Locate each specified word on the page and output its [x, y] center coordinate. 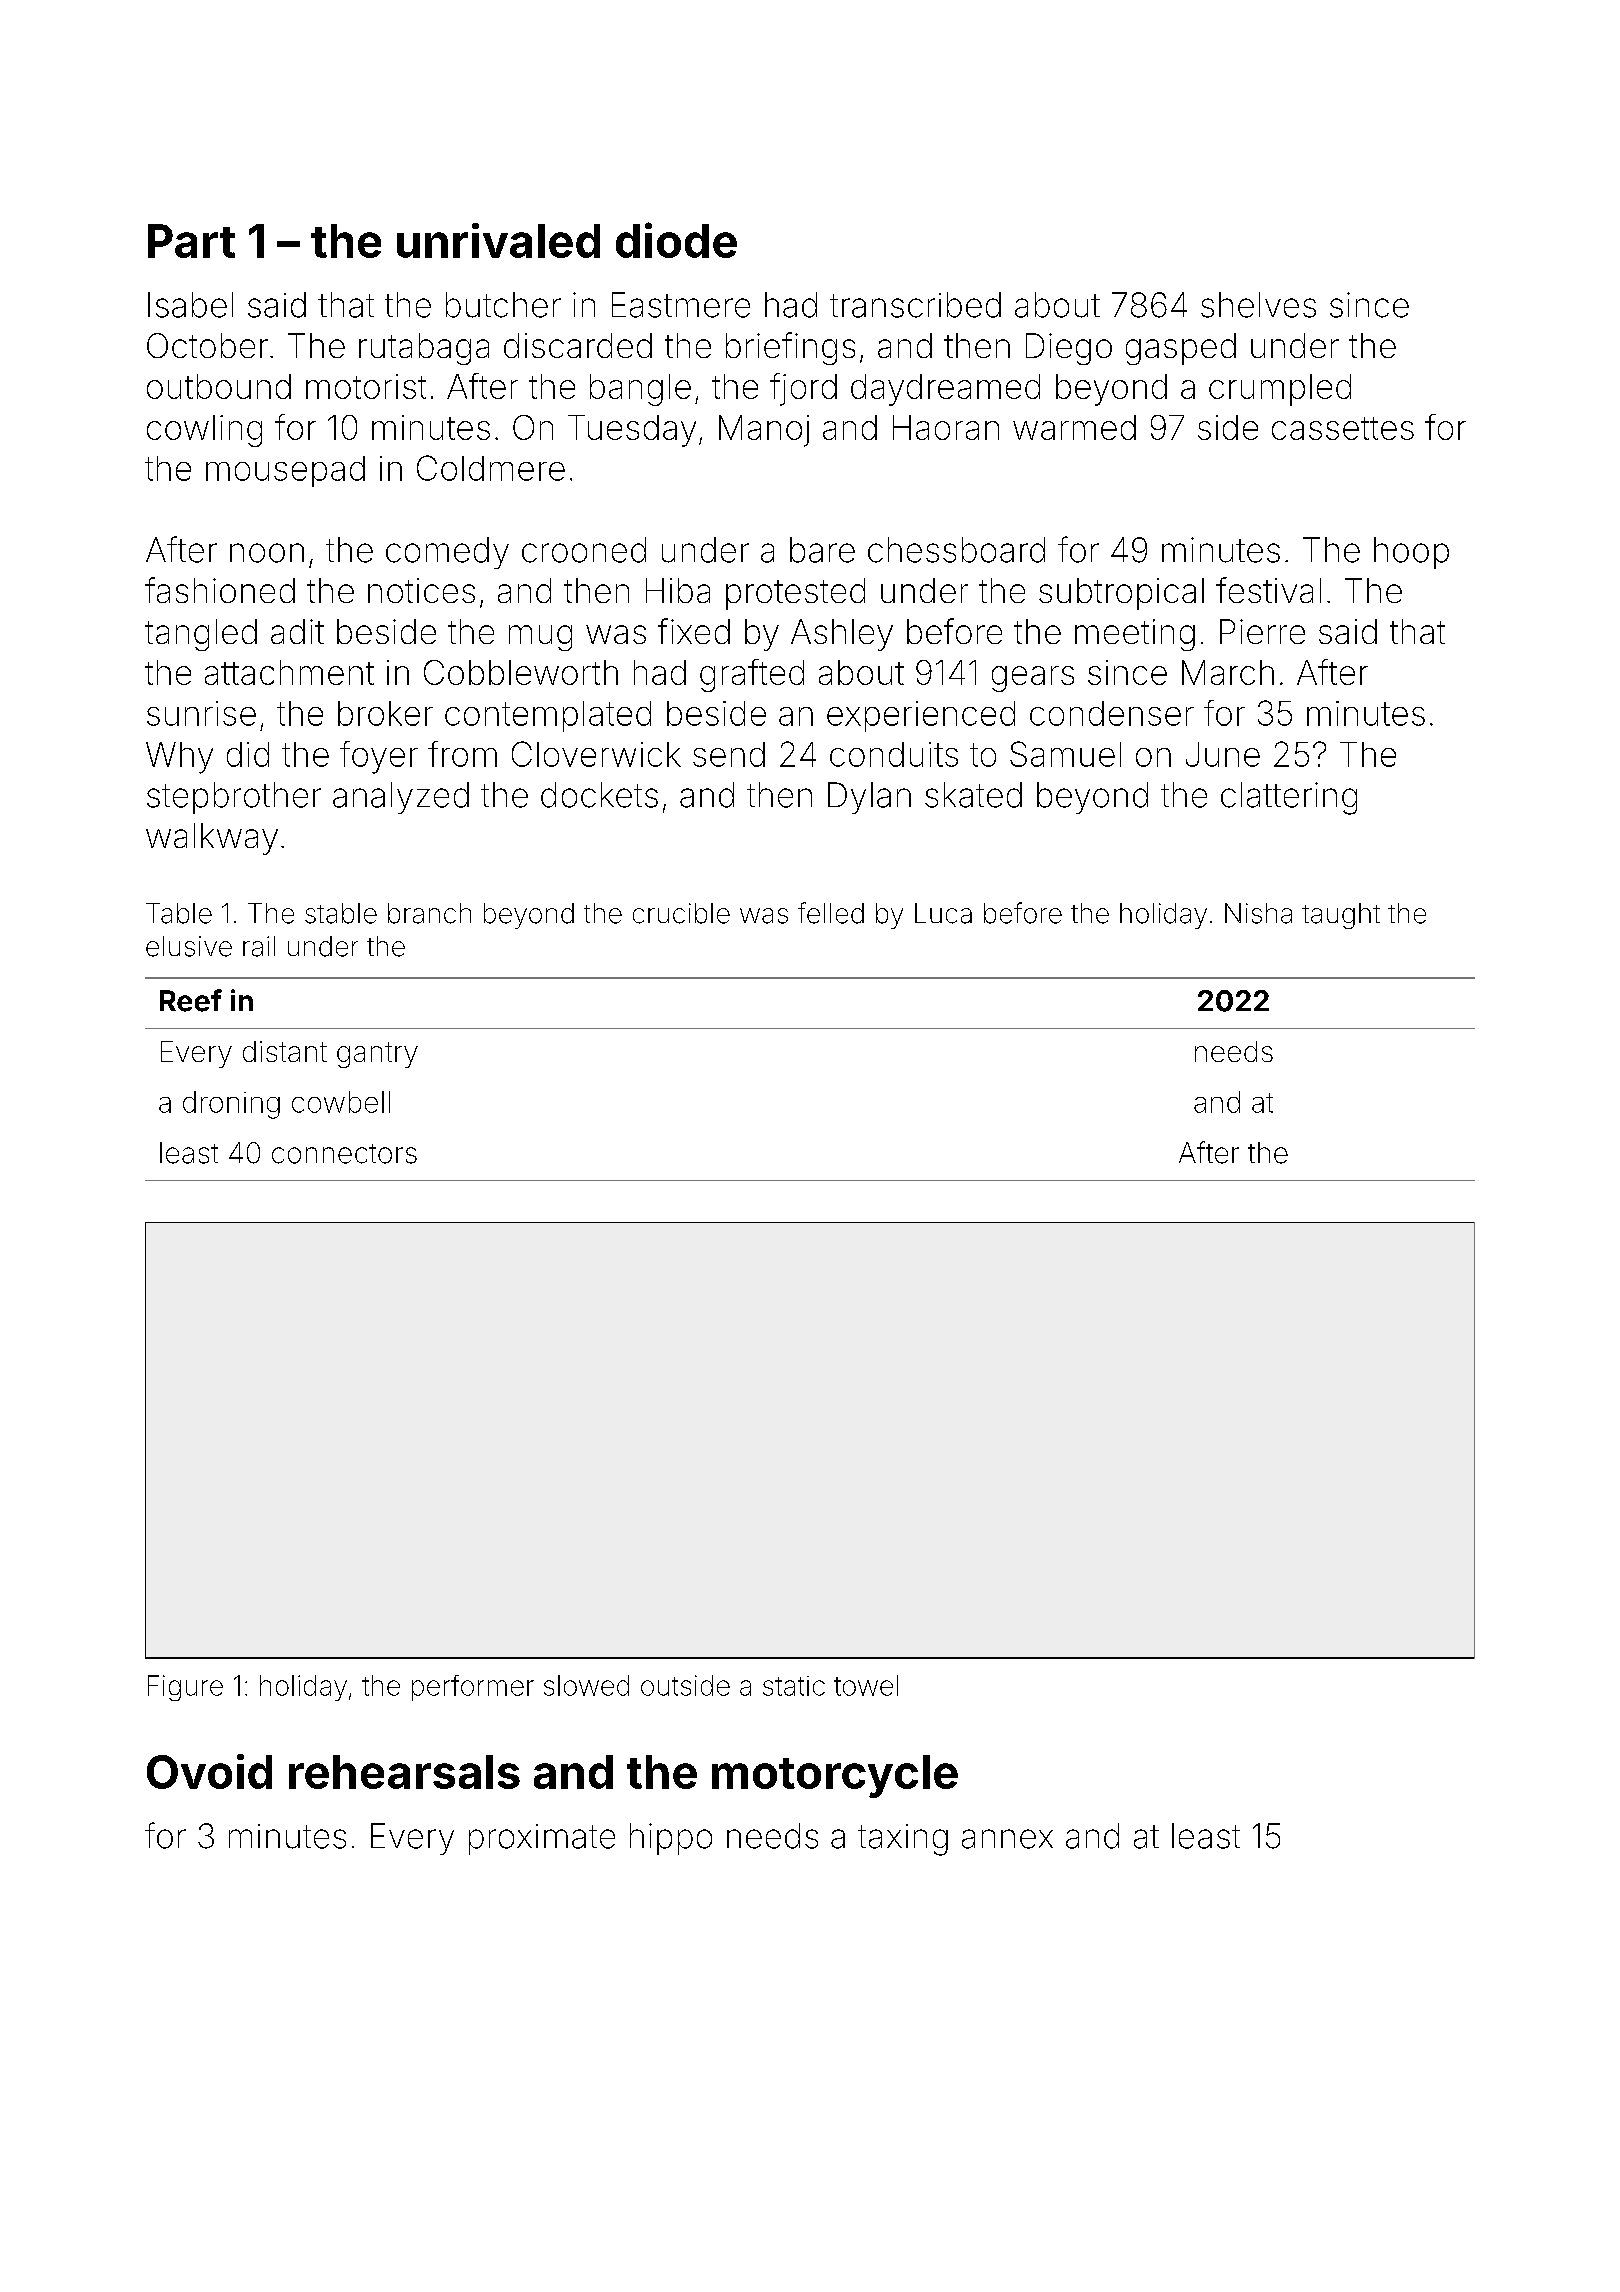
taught [1341, 916]
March [1228, 672]
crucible [681, 913]
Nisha [1258, 913]
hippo [671, 1839]
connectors [344, 1154]
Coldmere [491, 468]
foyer [379, 757]
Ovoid [209, 1771]
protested [795, 594]
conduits [894, 754]
